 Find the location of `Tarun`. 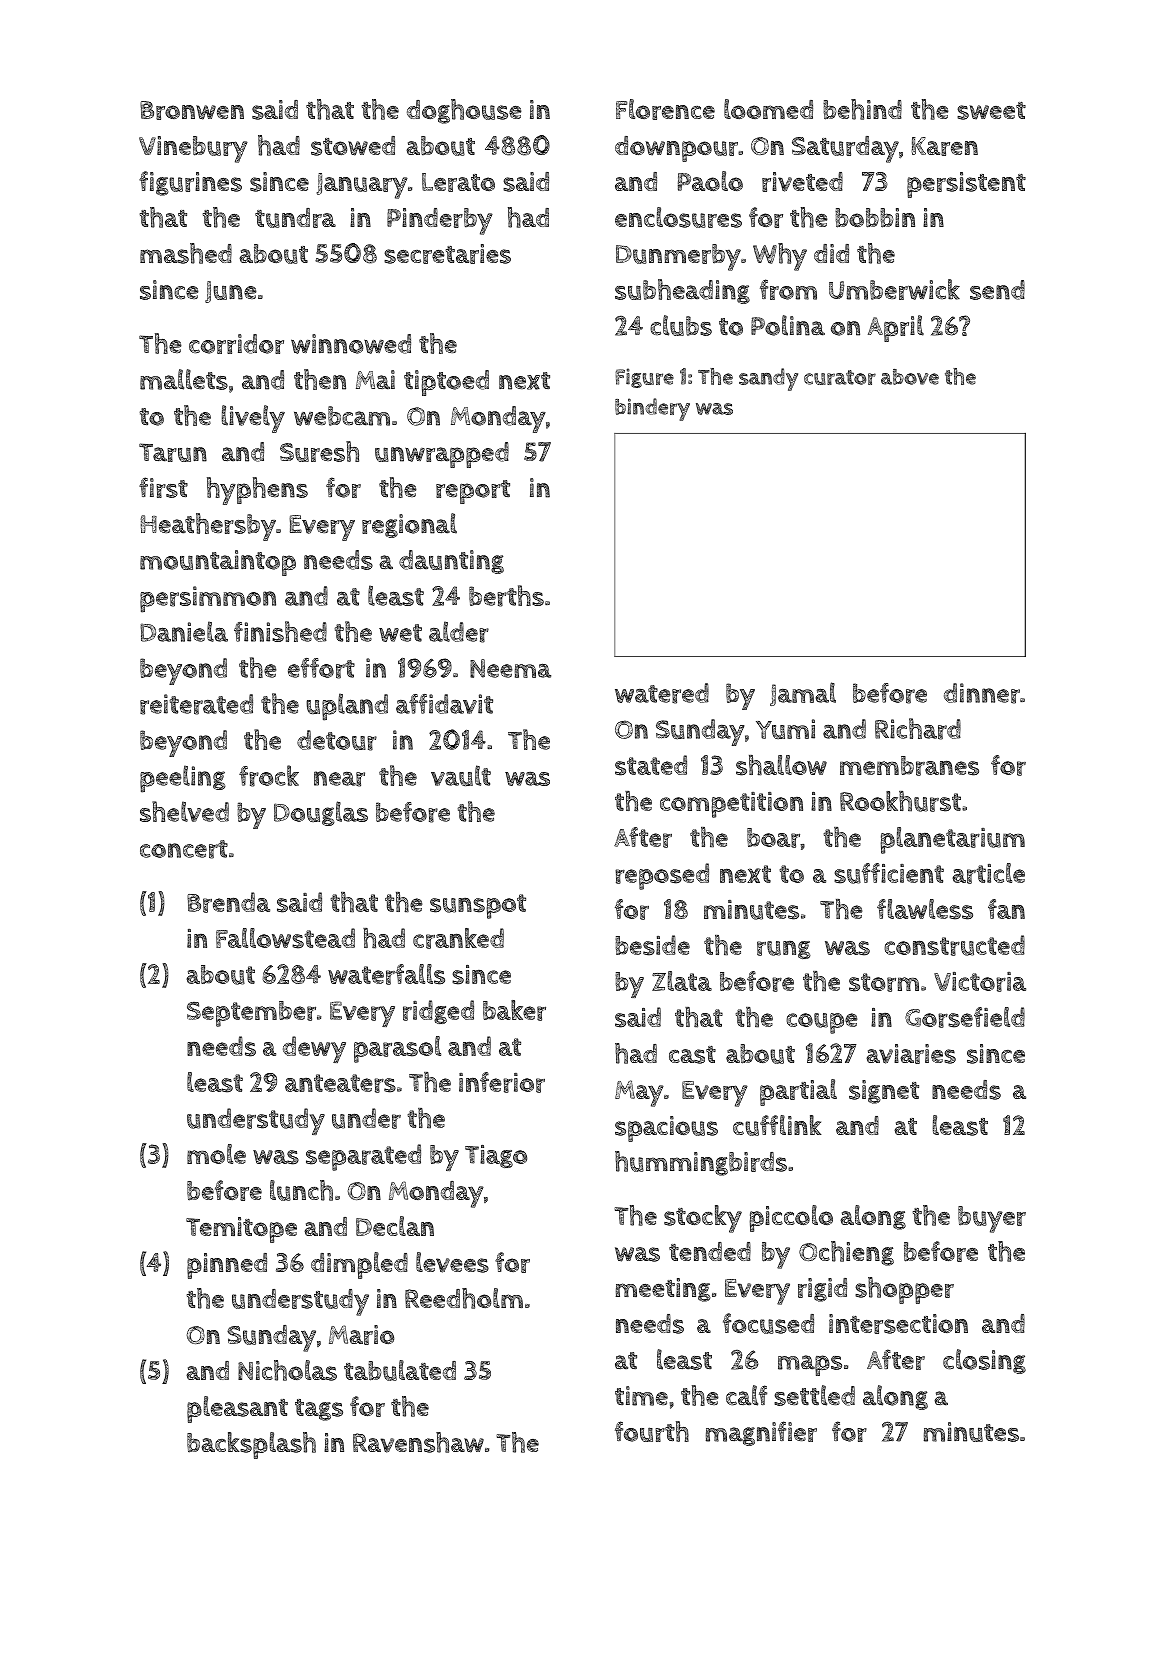

Tarun is located at coordinates (173, 452).
